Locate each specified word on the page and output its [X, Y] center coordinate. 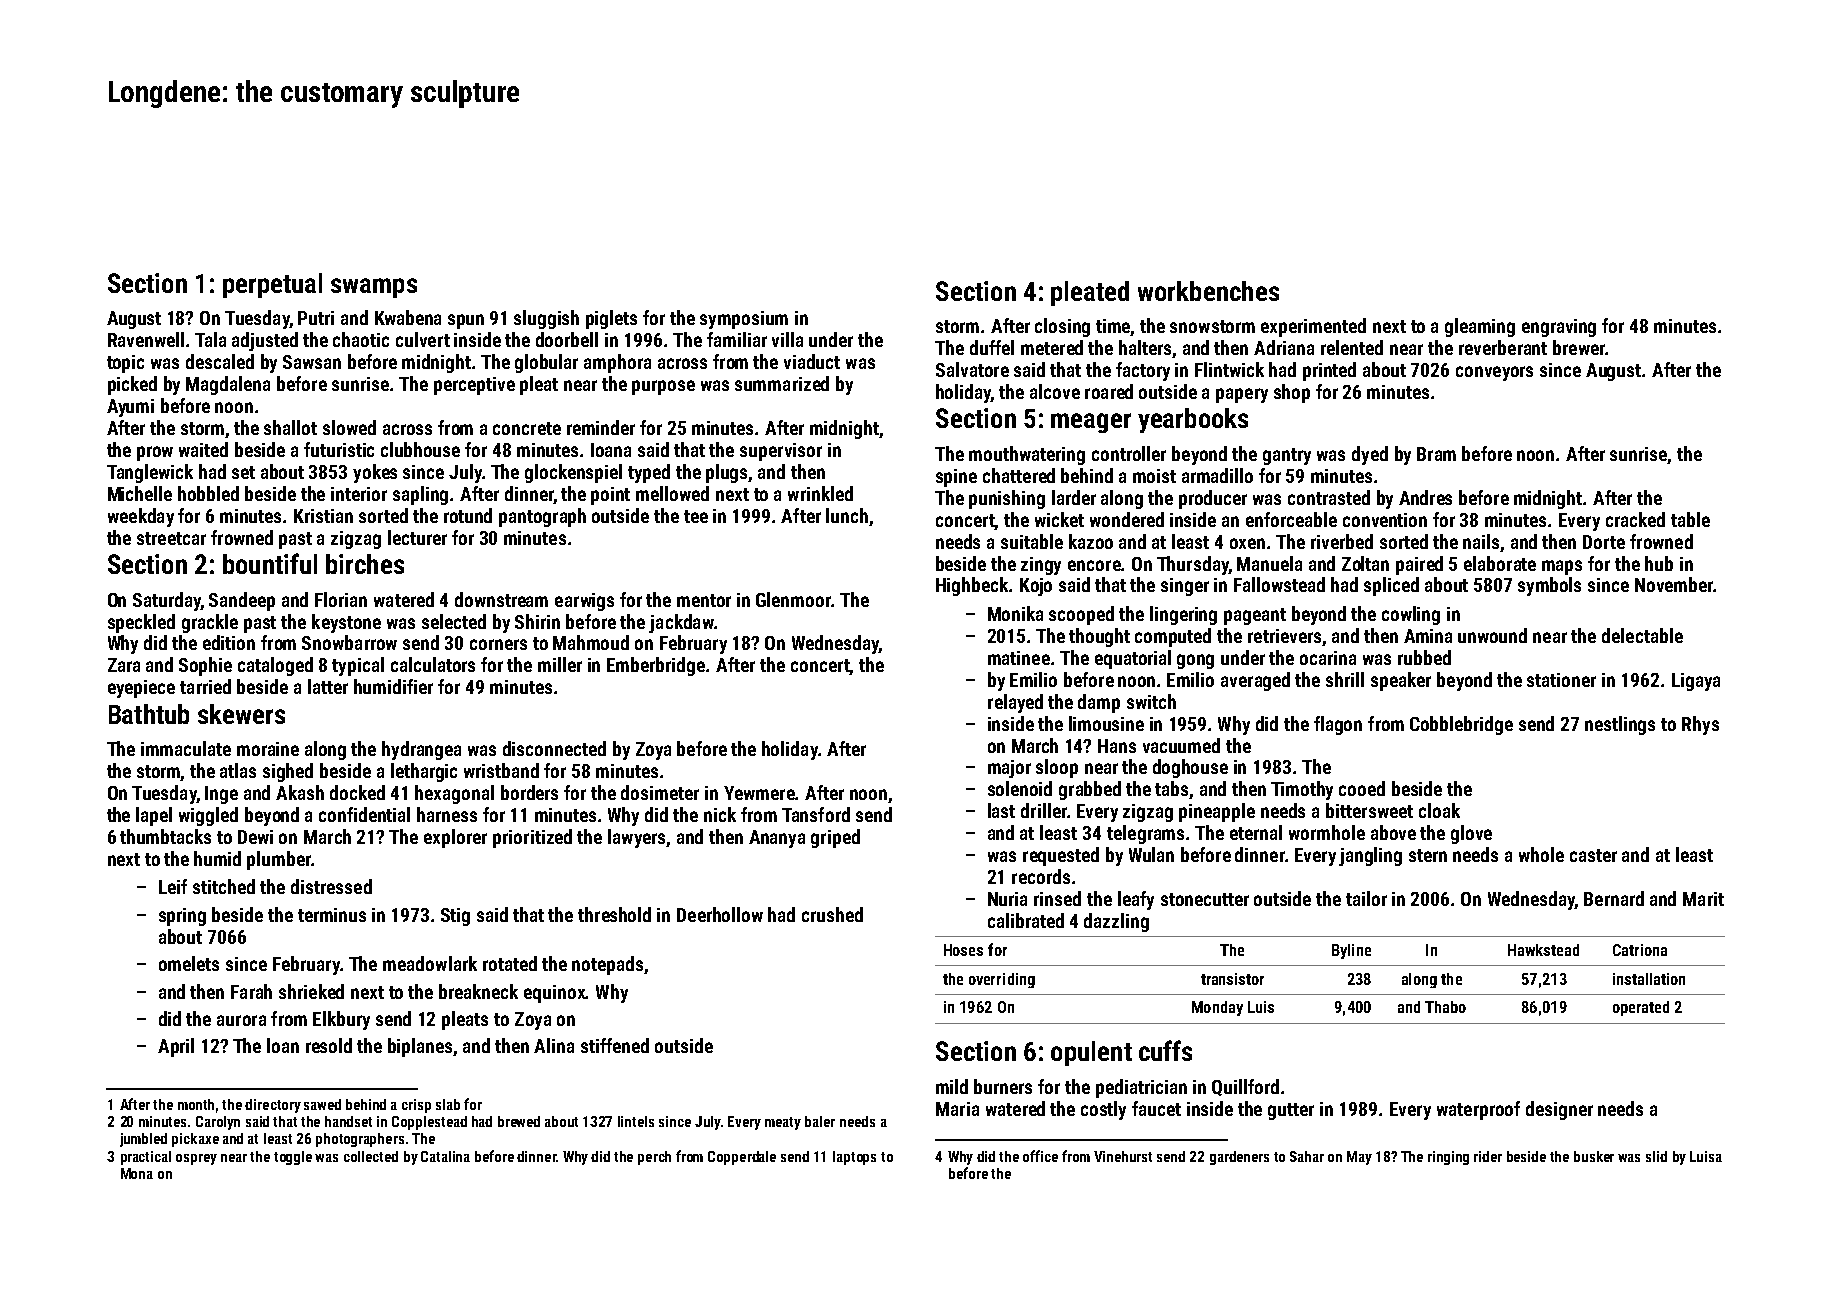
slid [1656, 1156]
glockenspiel [573, 473]
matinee [1019, 658]
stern [1428, 855]
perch [654, 1158]
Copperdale [742, 1158]
